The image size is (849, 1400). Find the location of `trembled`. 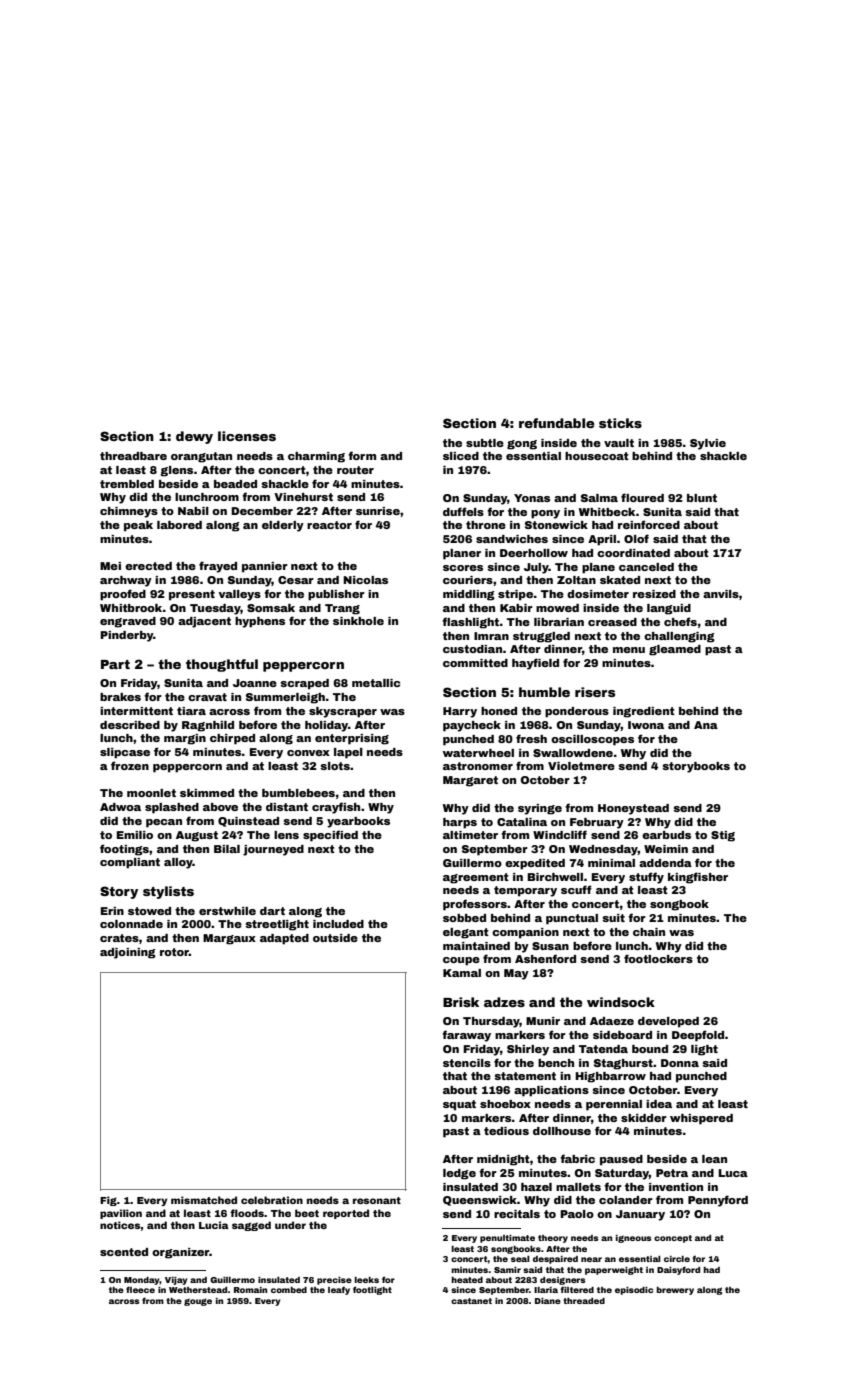

trembled is located at coordinates (127, 484).
